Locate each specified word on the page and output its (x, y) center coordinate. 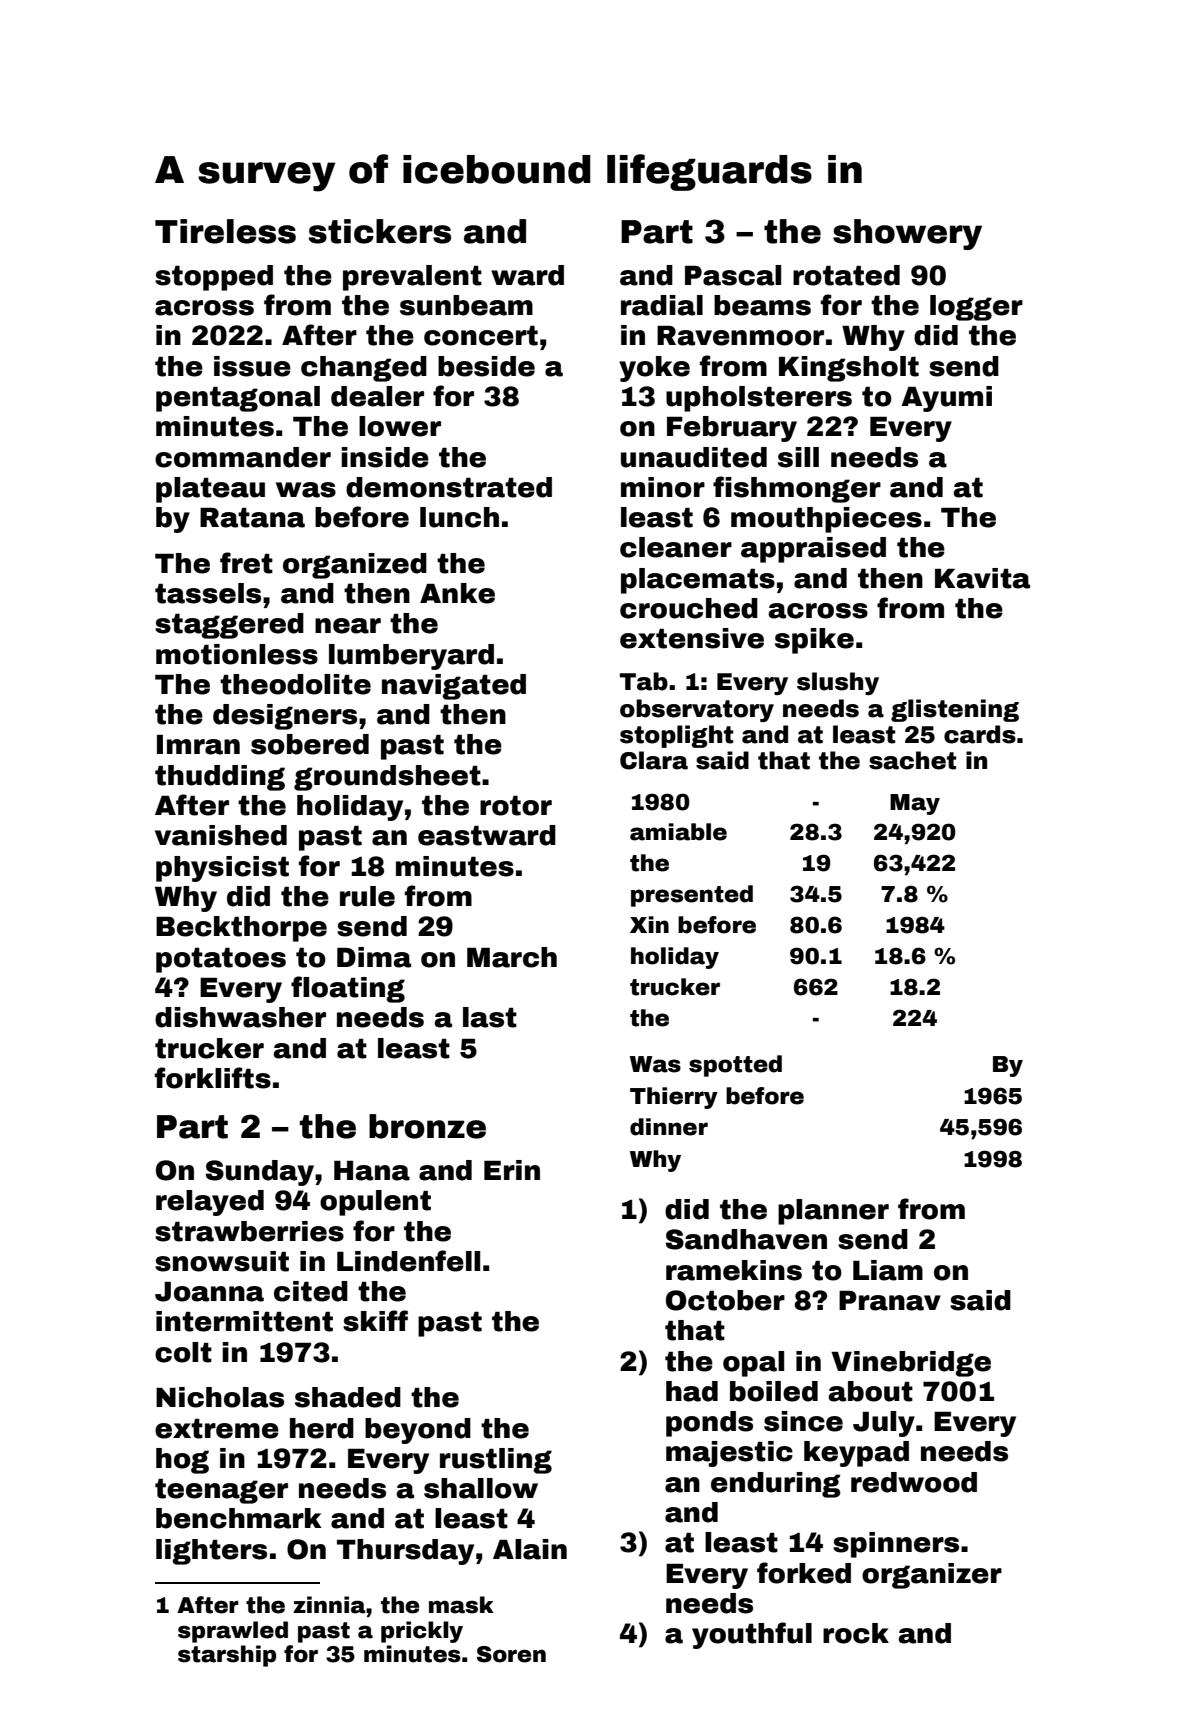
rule (367, 896)
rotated (846, 275)
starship (227, 1656)
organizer (932, 1576)
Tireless (225, 231)
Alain (530, 1549)
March (512, 957)
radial (662, 305)
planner (833, 1212)
